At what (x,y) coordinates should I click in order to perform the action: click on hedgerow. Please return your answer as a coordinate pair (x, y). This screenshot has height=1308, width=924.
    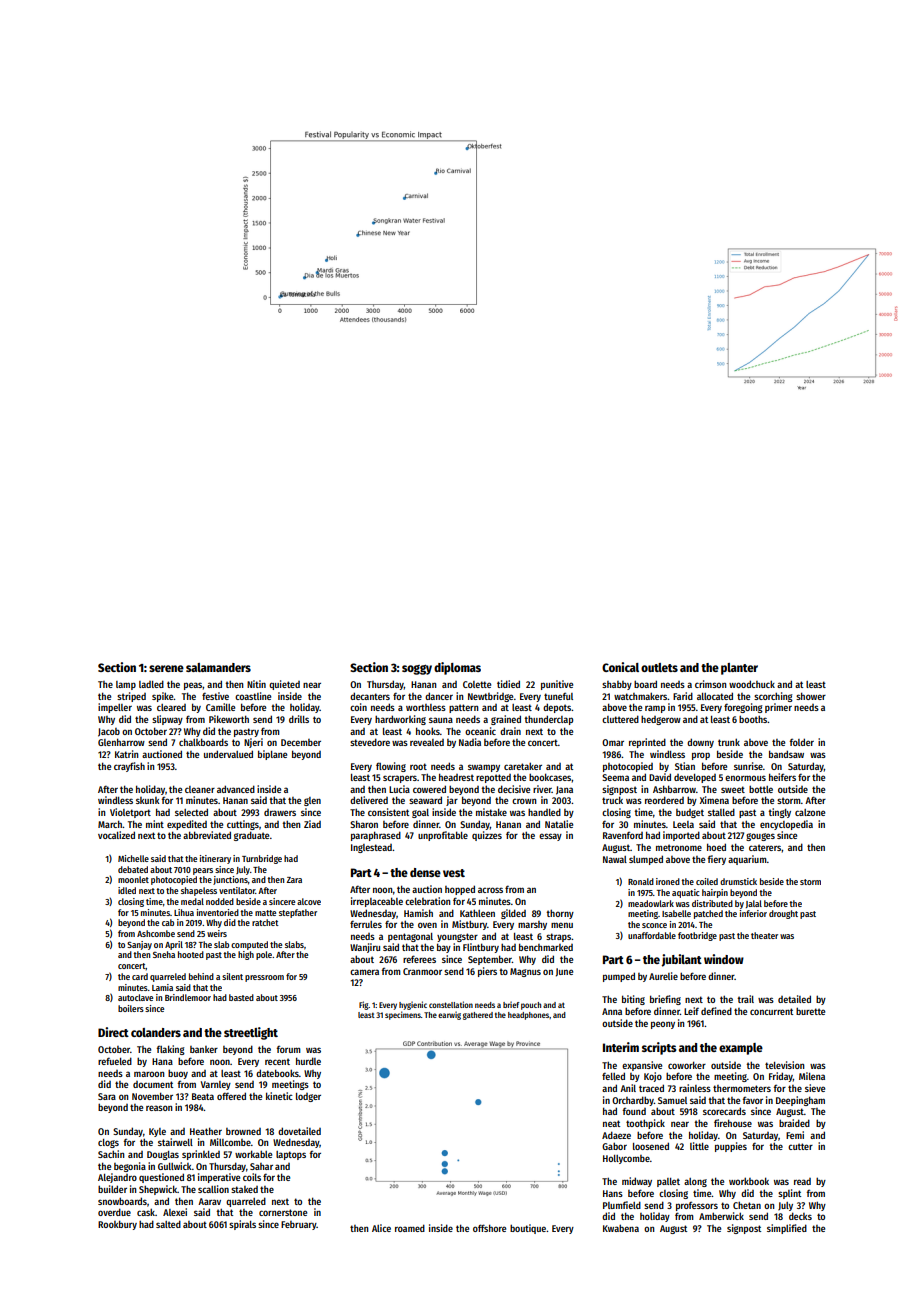
    Looking at the image, I should click on (661, 720).
